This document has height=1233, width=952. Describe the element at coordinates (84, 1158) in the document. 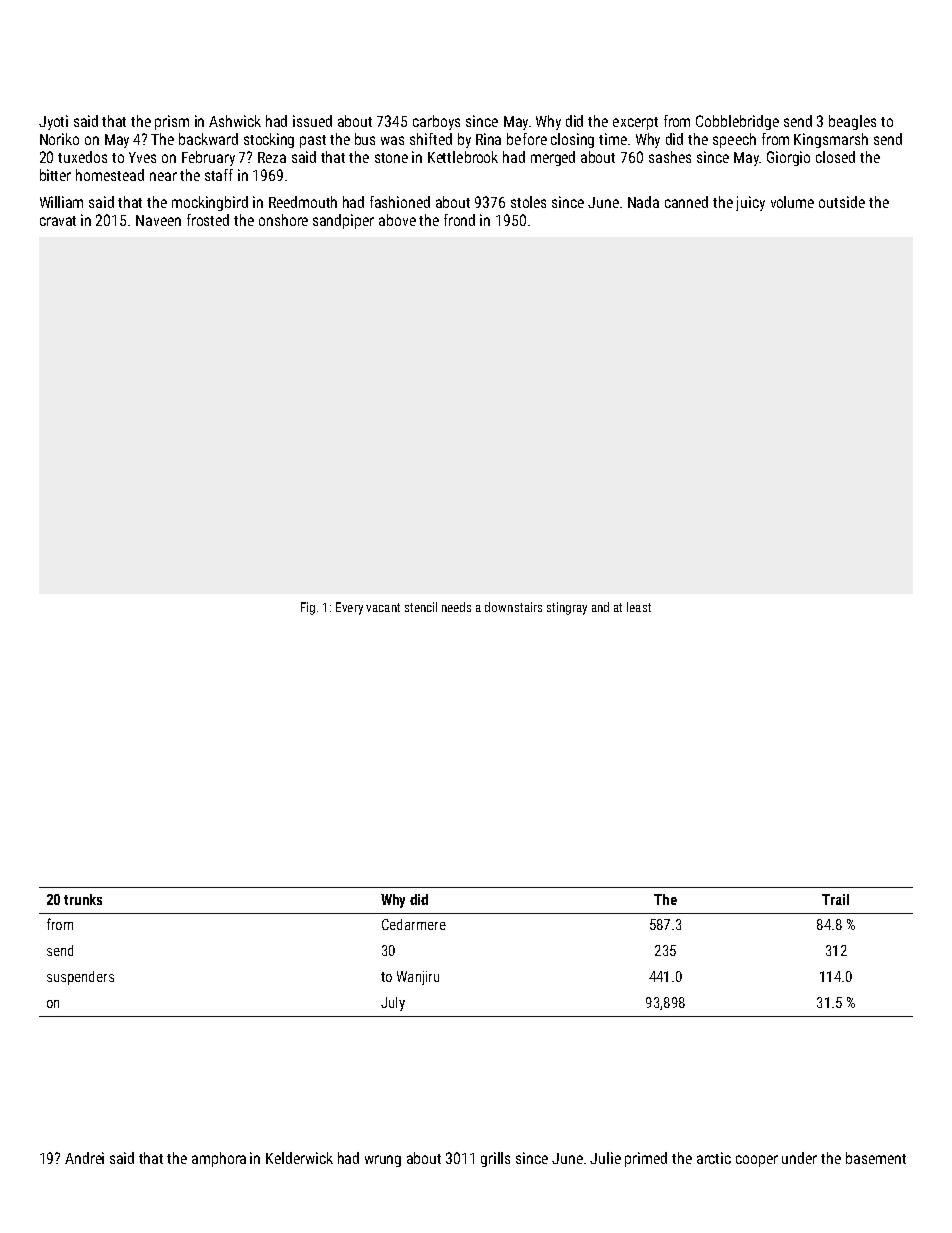

I see `Andrei` at that location.
